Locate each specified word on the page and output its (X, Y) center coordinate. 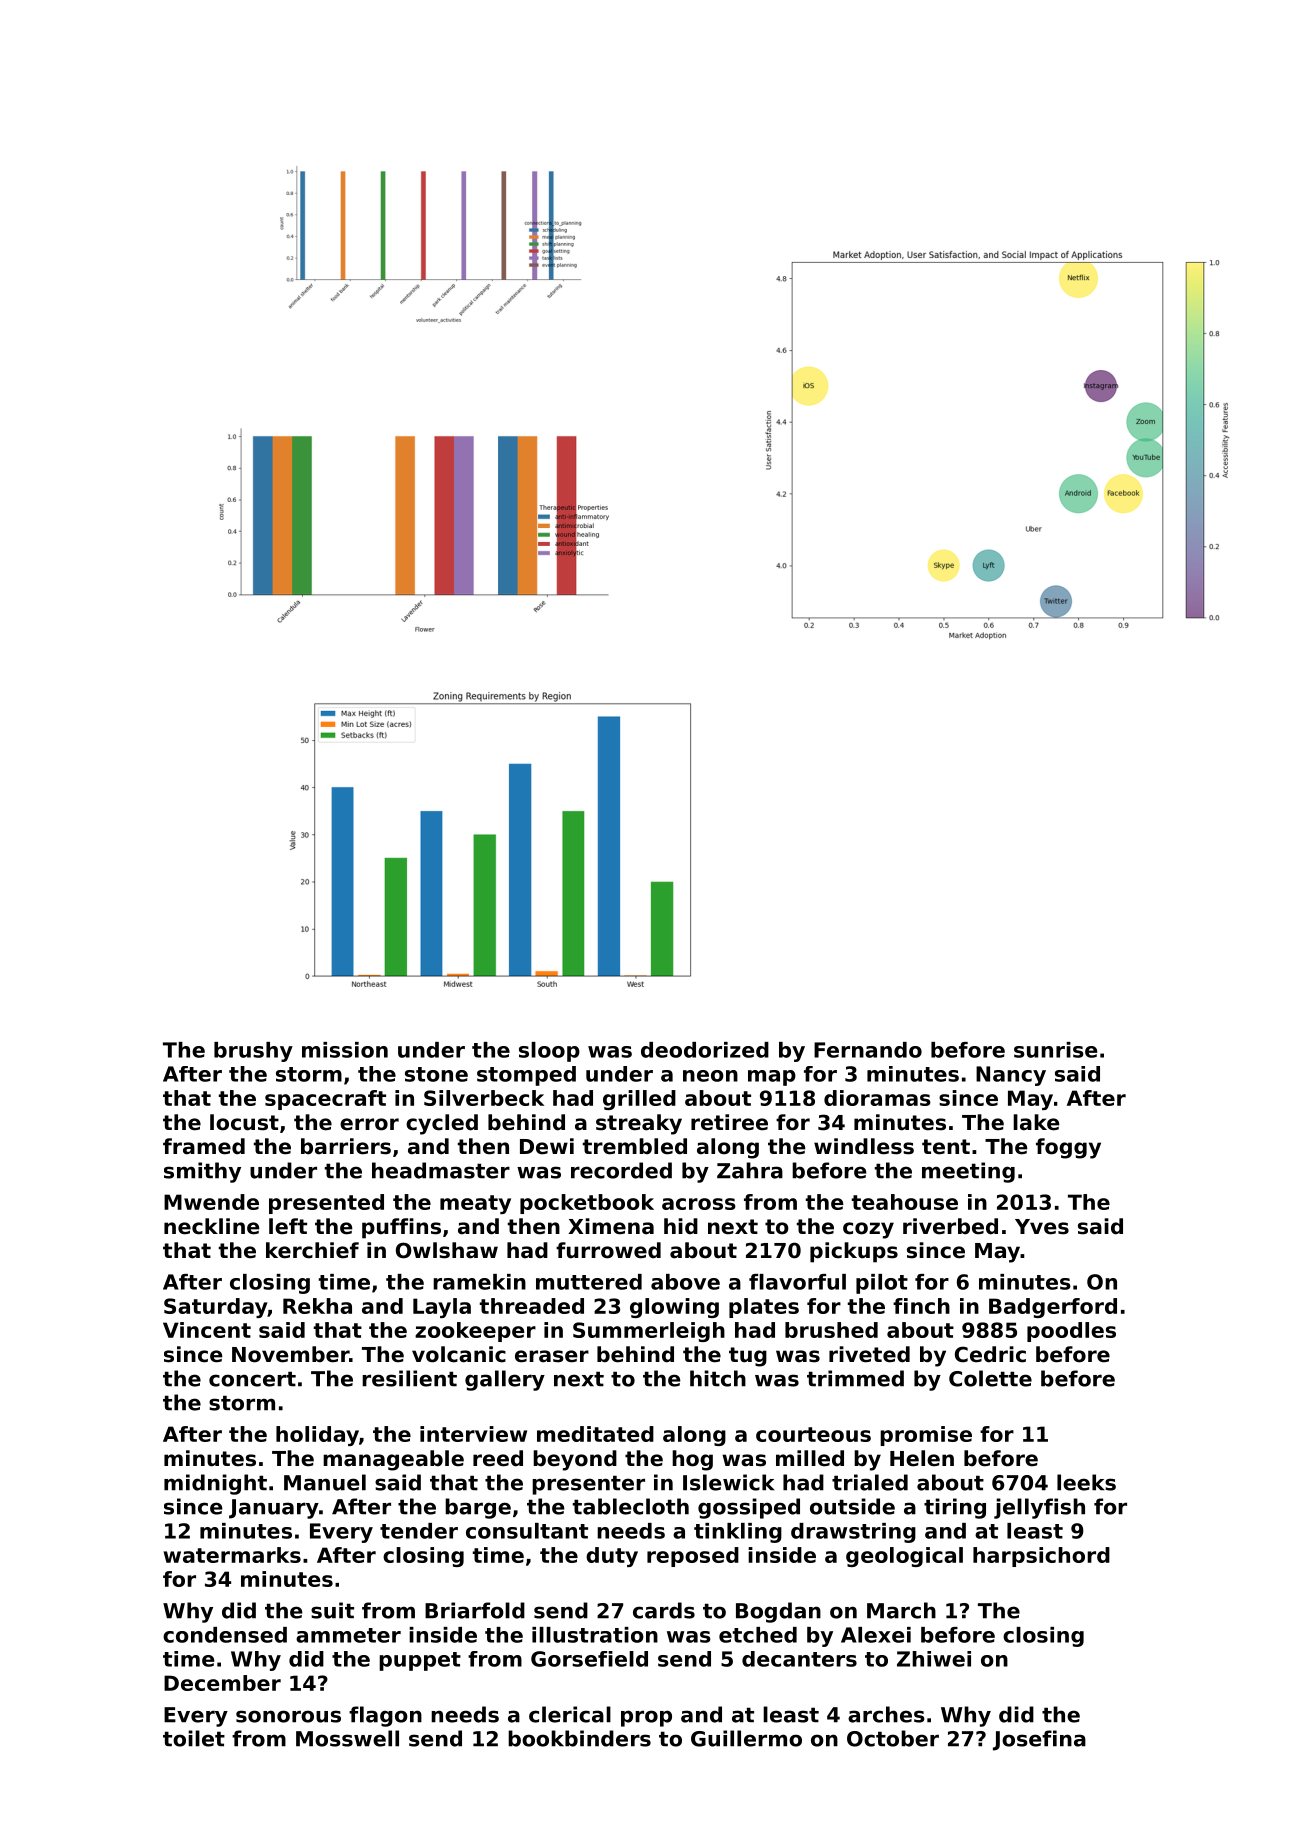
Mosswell (347, 1738)
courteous (813, 1434)
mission (345, 1050)
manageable (393, 1460)
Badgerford (1053, 1308)
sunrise (1055, 1050)
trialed (870, 1482)
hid (681, 1226)
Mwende (211, 1202)
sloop (549, 1052)
